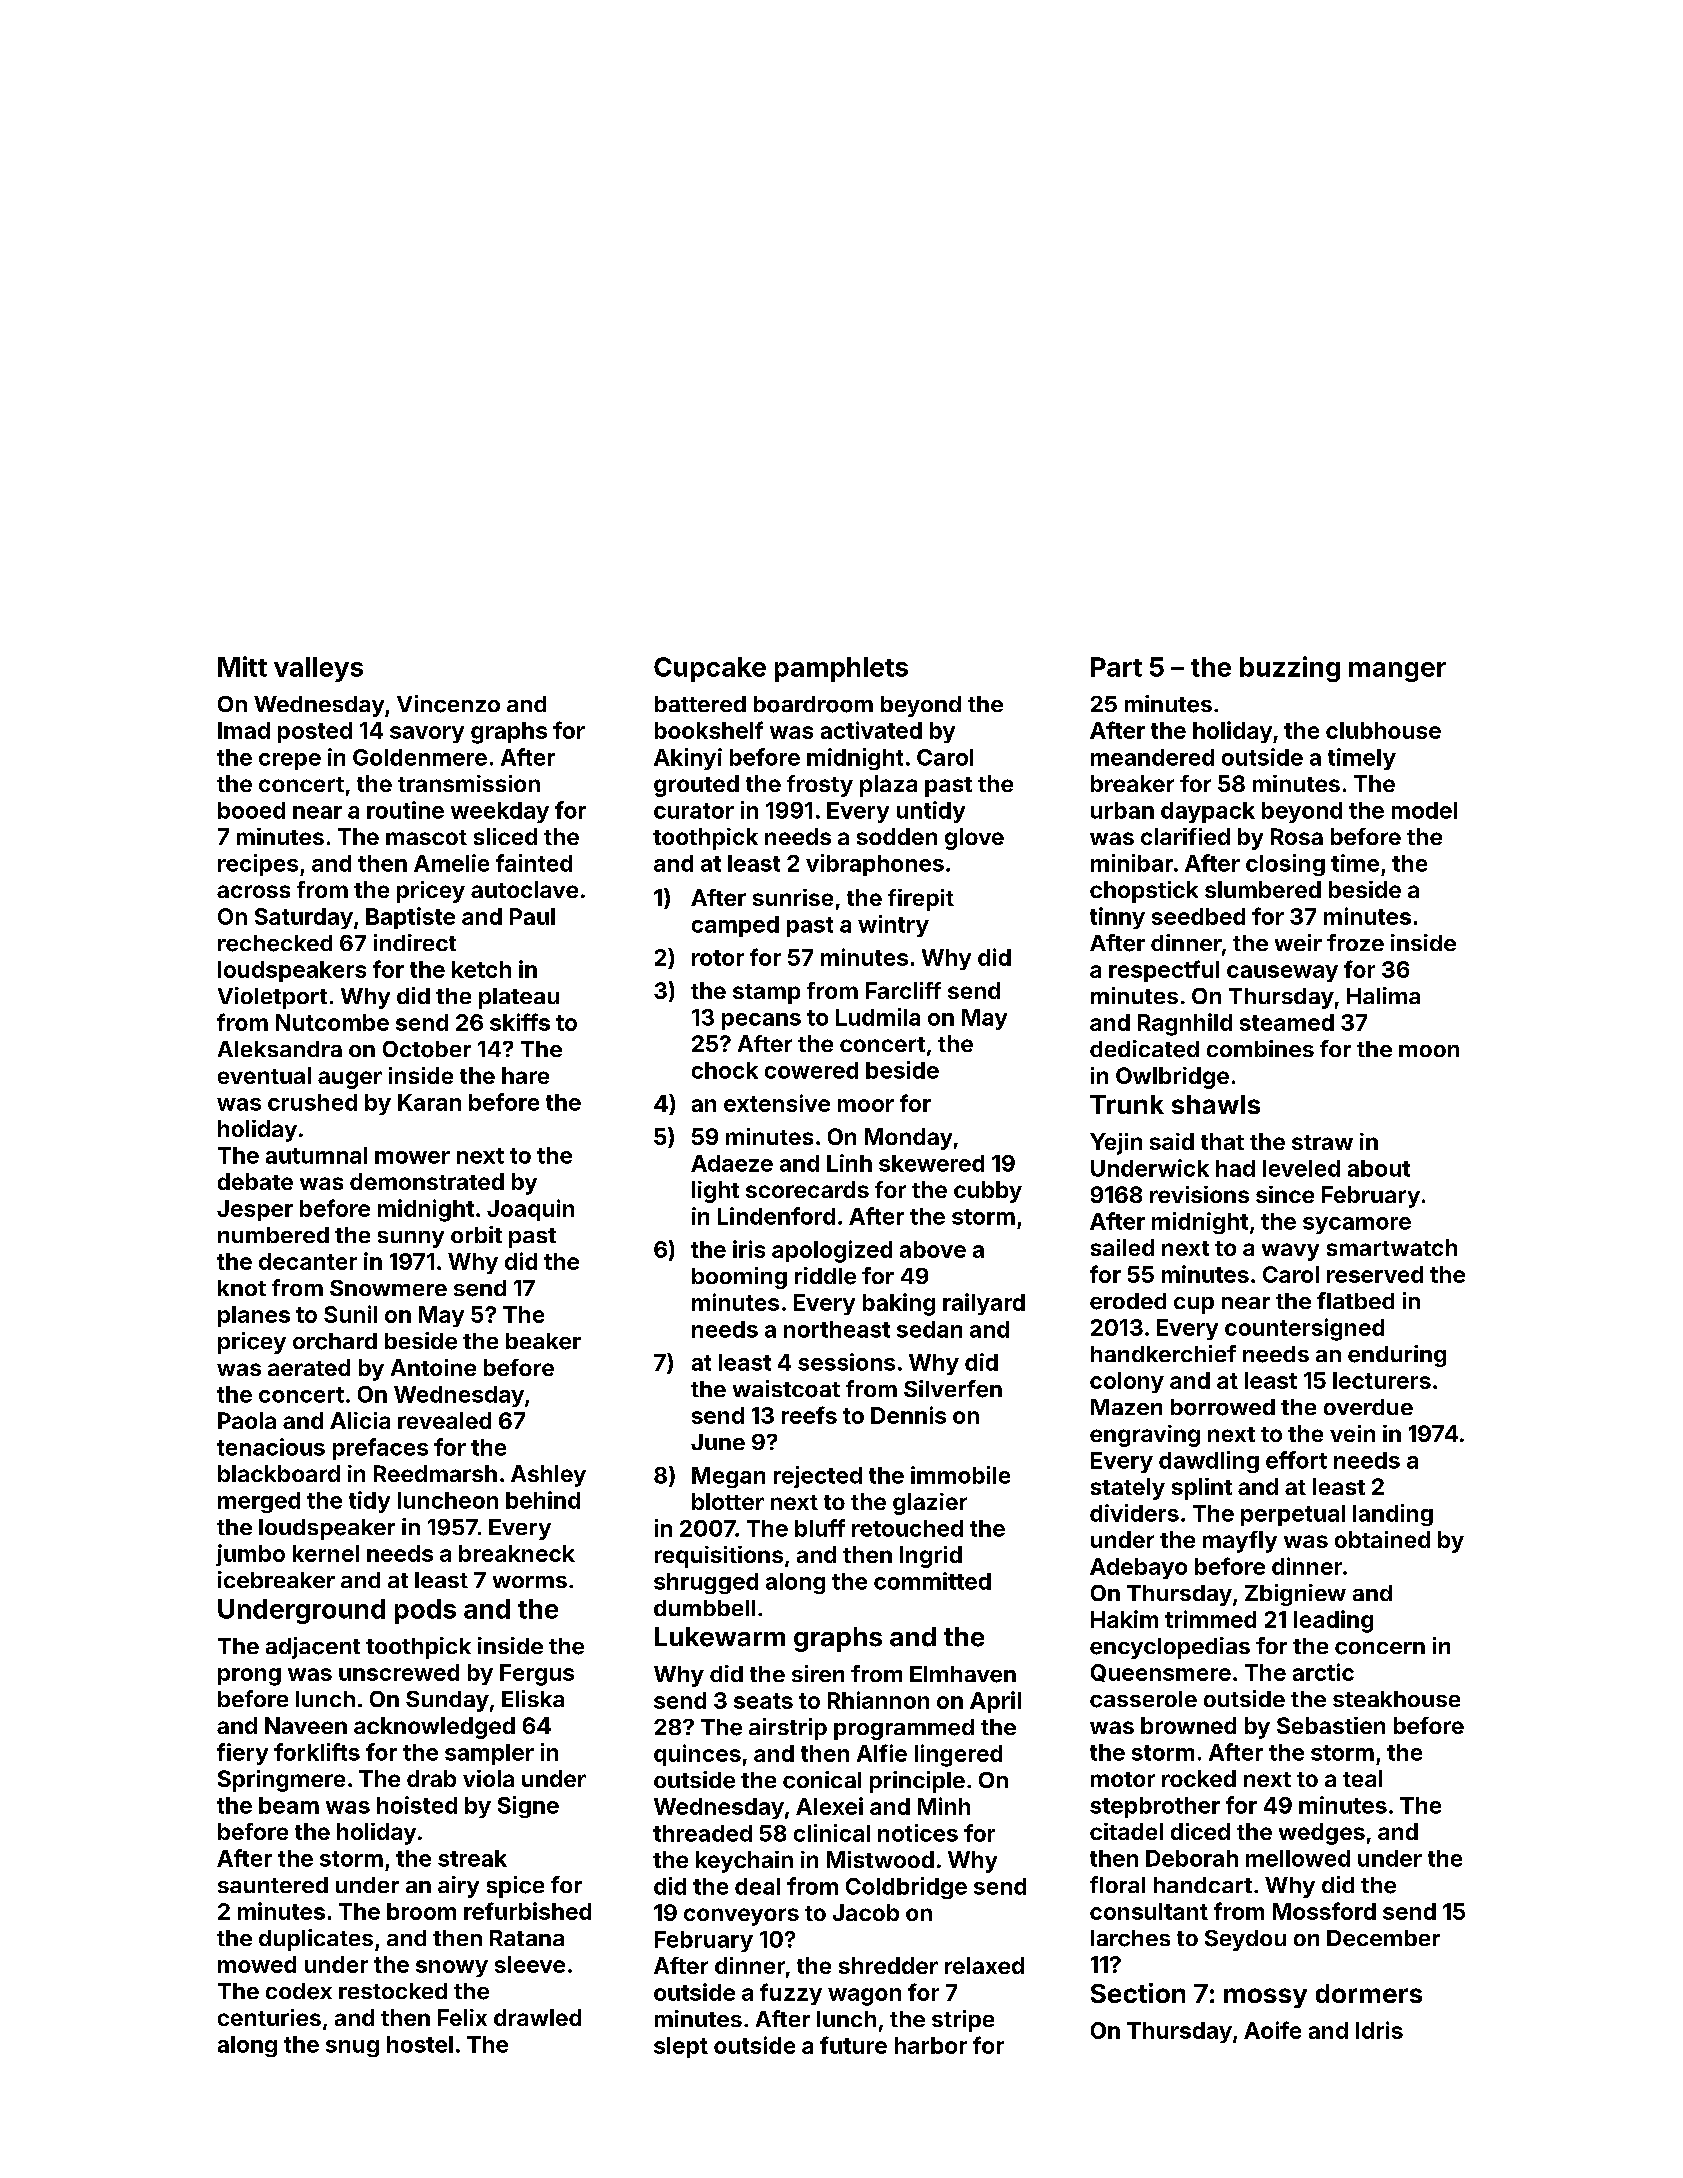 The height and width of the screenshot is (2178, 1683). Describe the element at coordinates (318, 669) in the screenshot. I see `valleys` at that location.
